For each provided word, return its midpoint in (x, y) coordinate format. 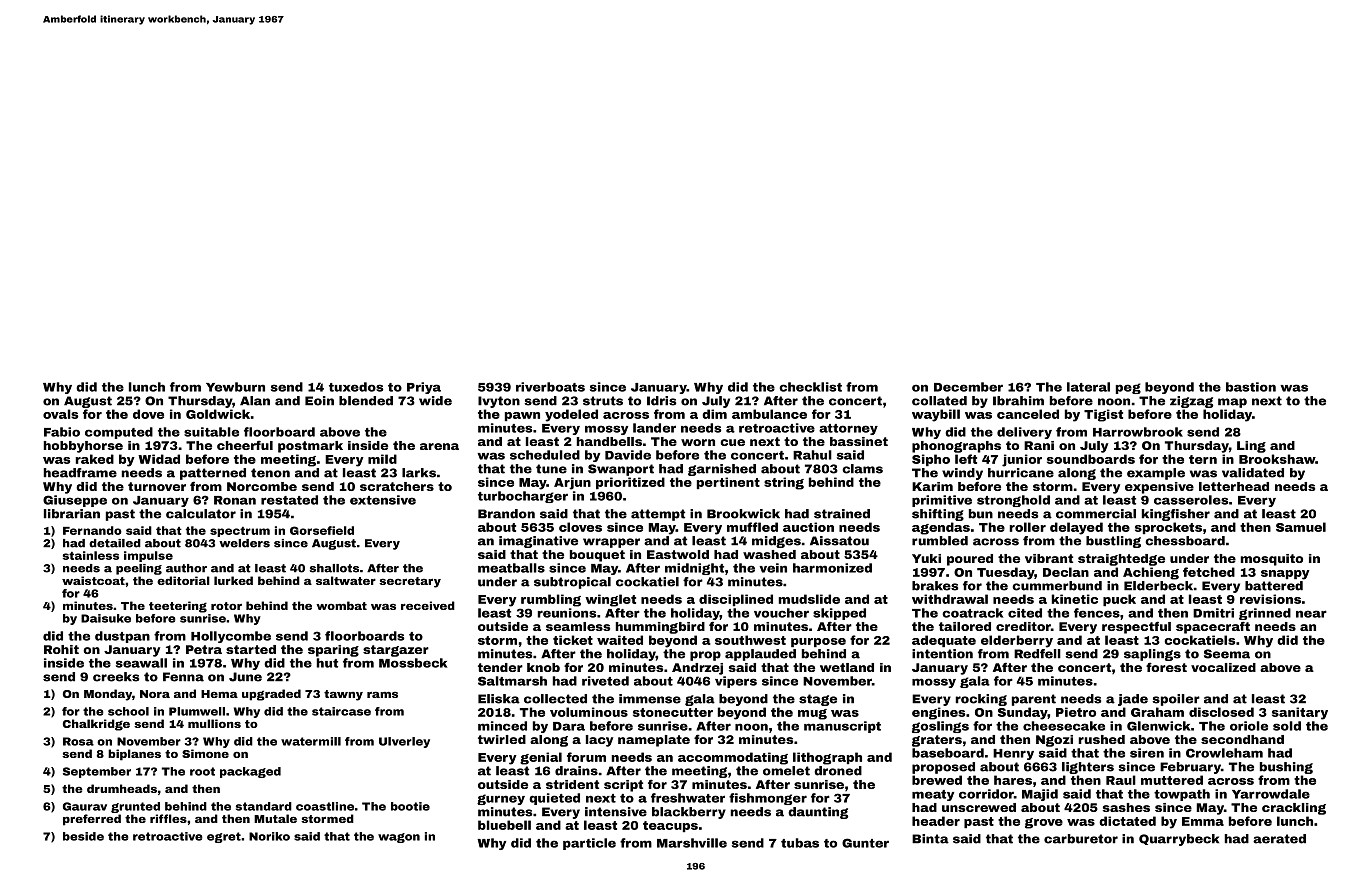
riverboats (550, 387)
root (202, 771)
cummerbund (1057, 586)
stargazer (396, 651)
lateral (1088, 387)
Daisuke (106, 618)
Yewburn (235, 387)
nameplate (654, 741)
